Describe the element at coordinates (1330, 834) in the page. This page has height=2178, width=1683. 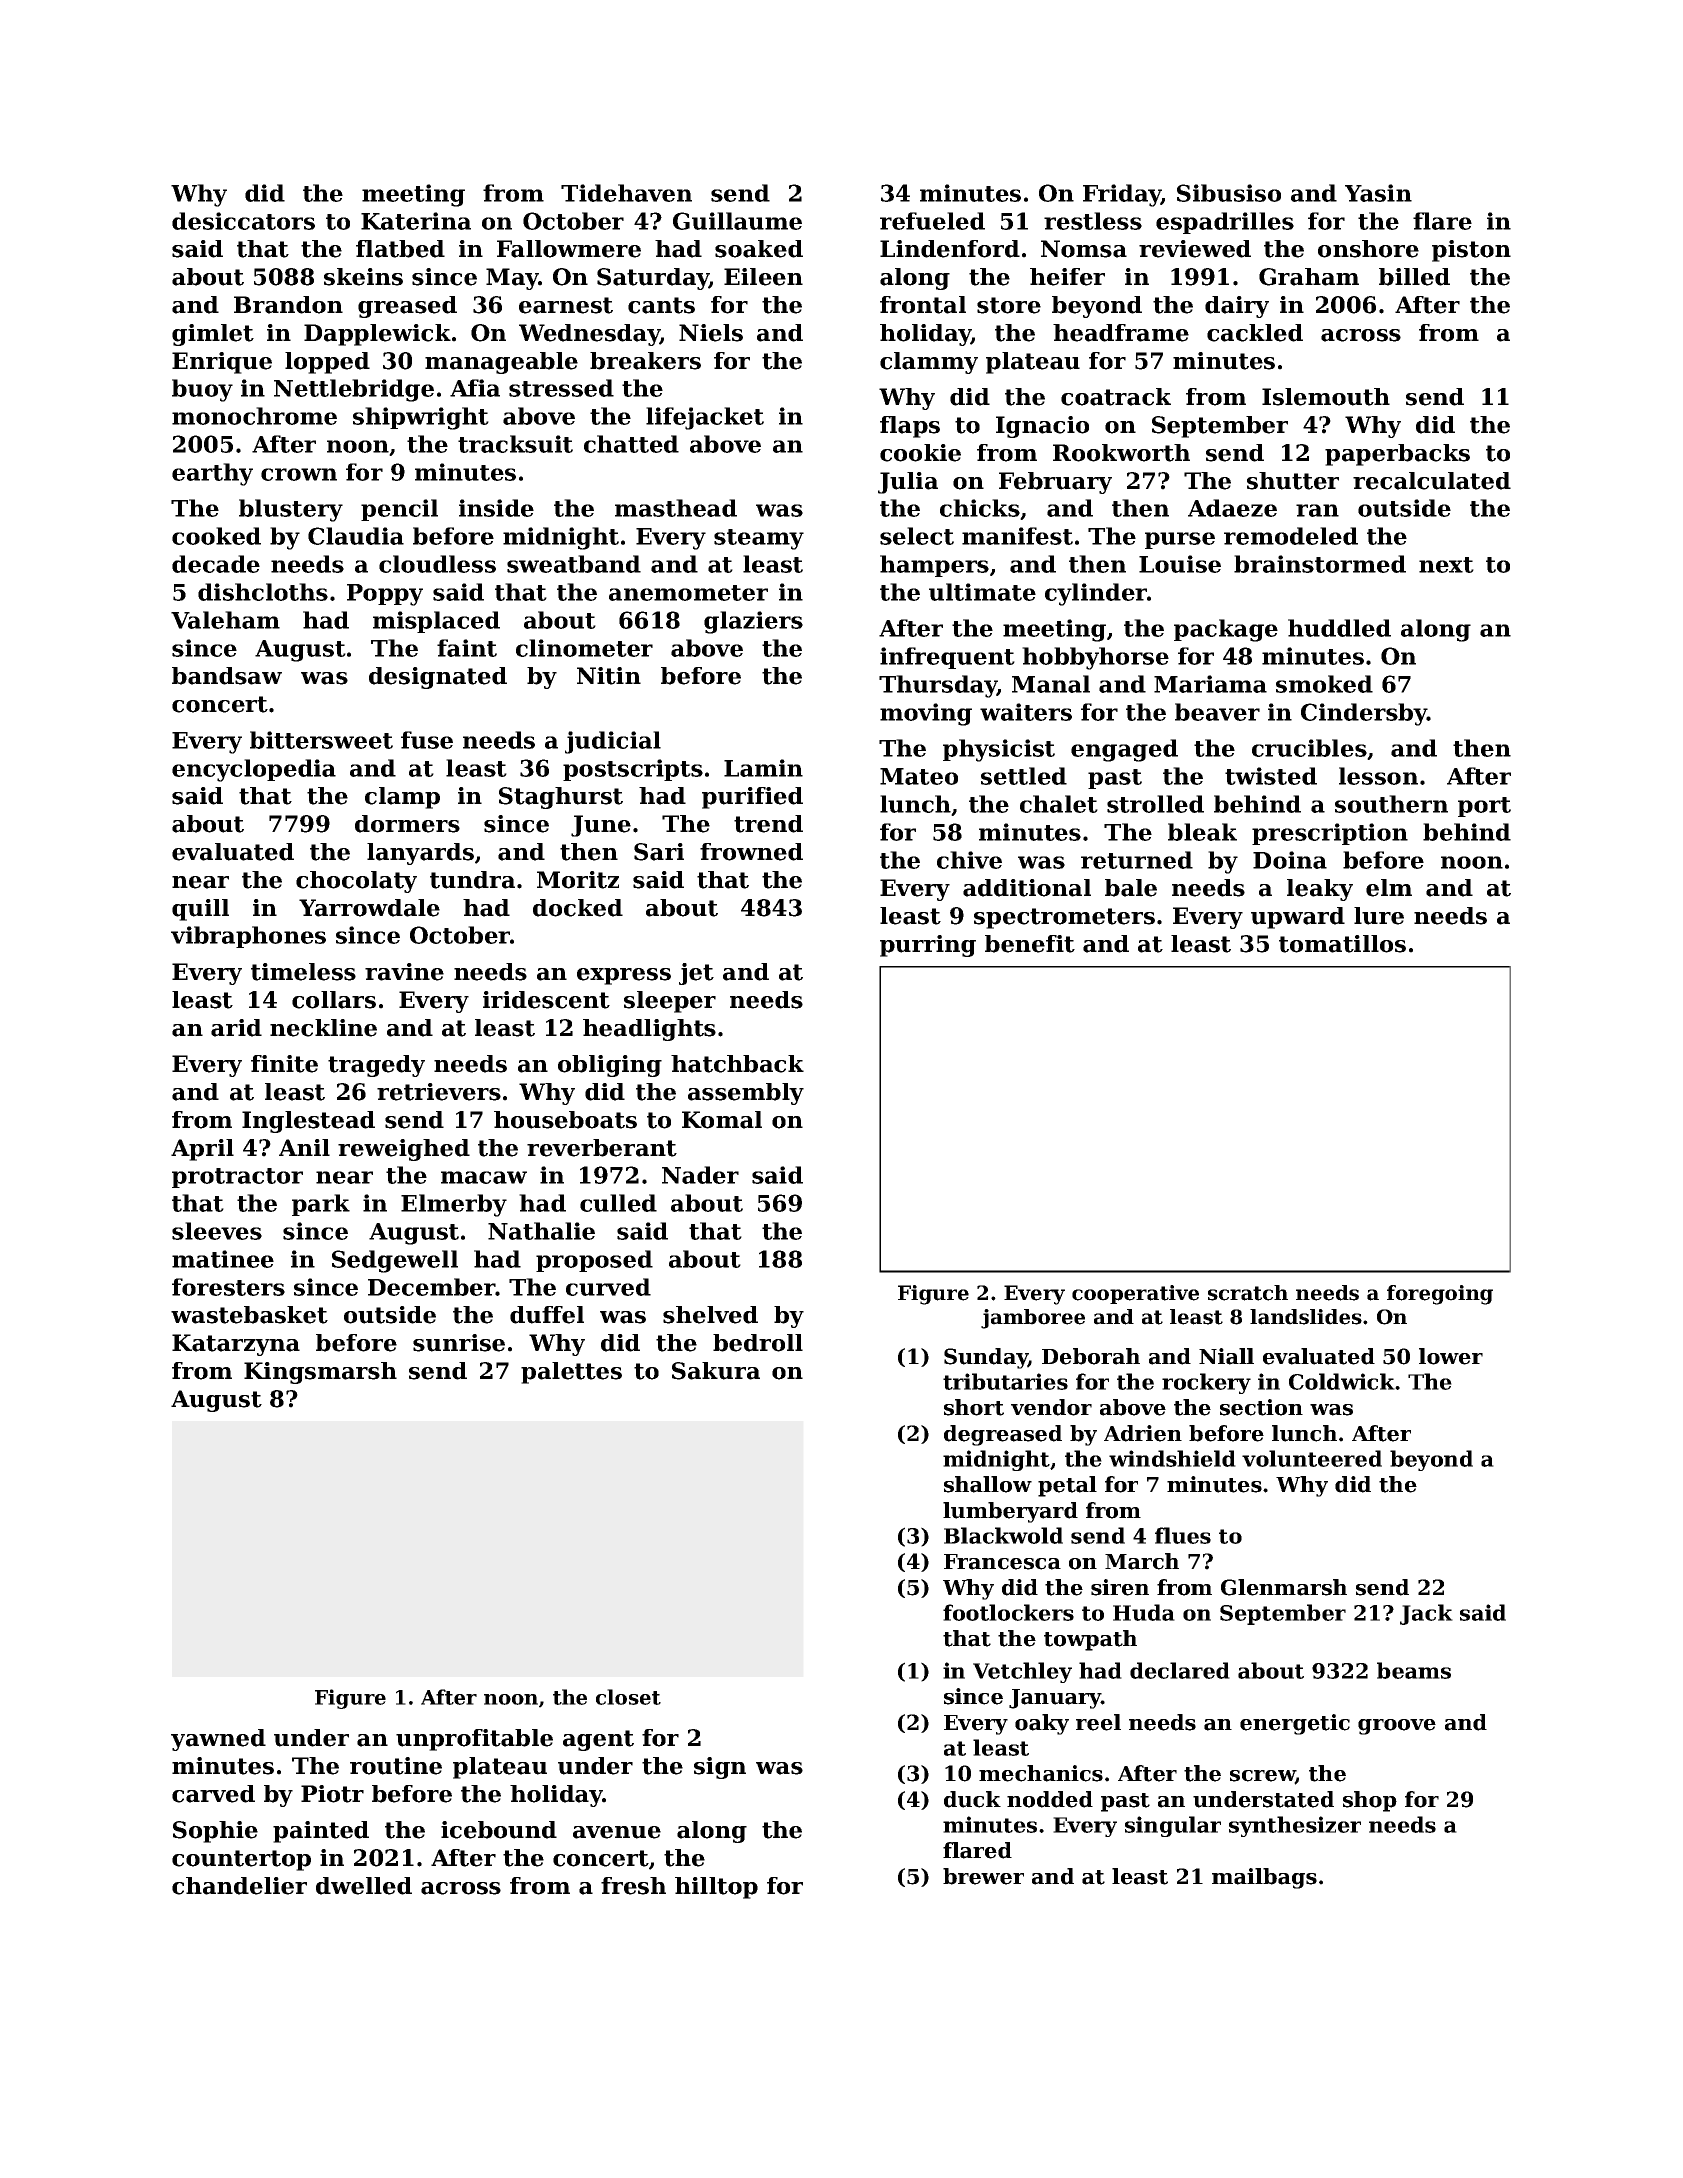
I see `prescription` at that location.
